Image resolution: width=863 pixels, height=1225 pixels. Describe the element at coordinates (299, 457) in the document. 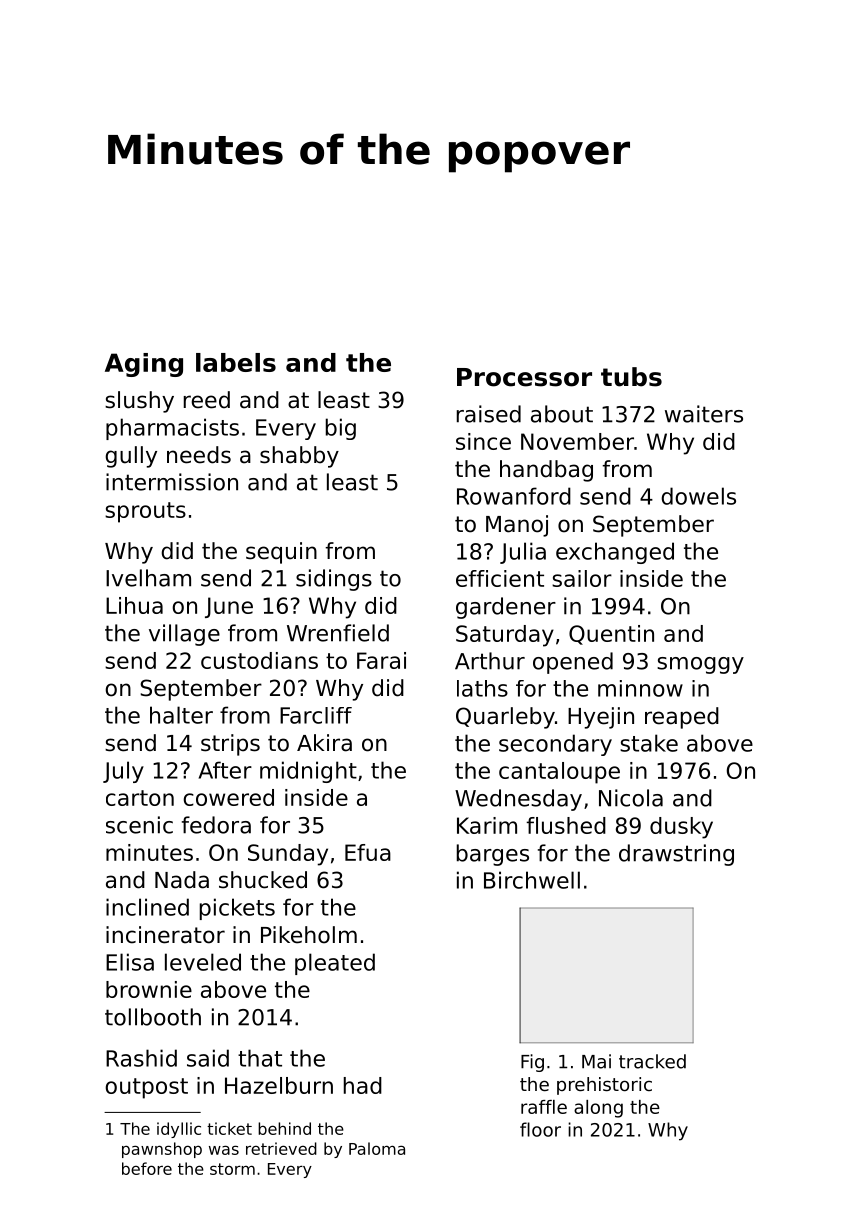

I see `shabby` at that location.
